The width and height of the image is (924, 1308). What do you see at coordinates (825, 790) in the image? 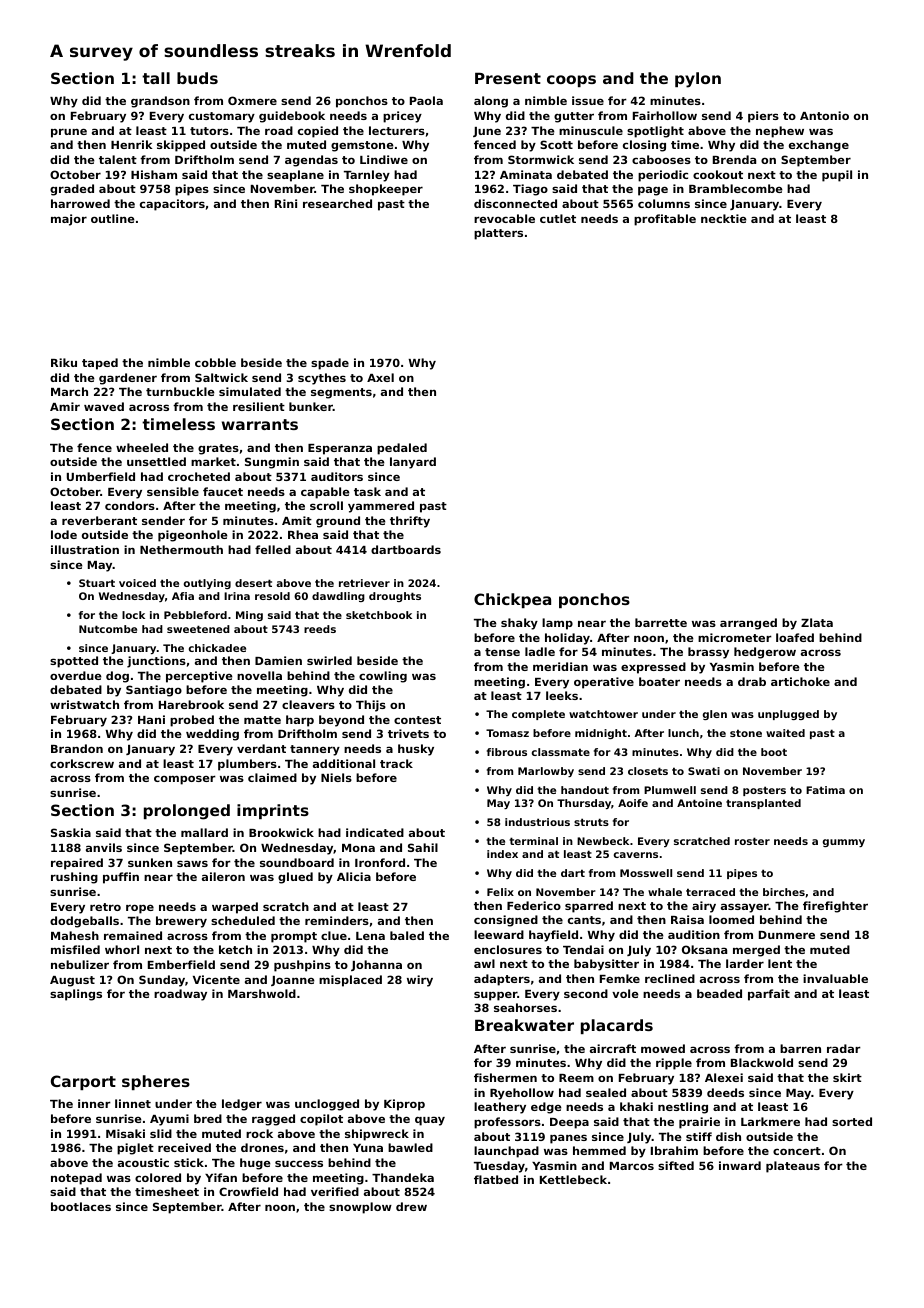
I see `Fatima` at bounding box center [825, 790].
